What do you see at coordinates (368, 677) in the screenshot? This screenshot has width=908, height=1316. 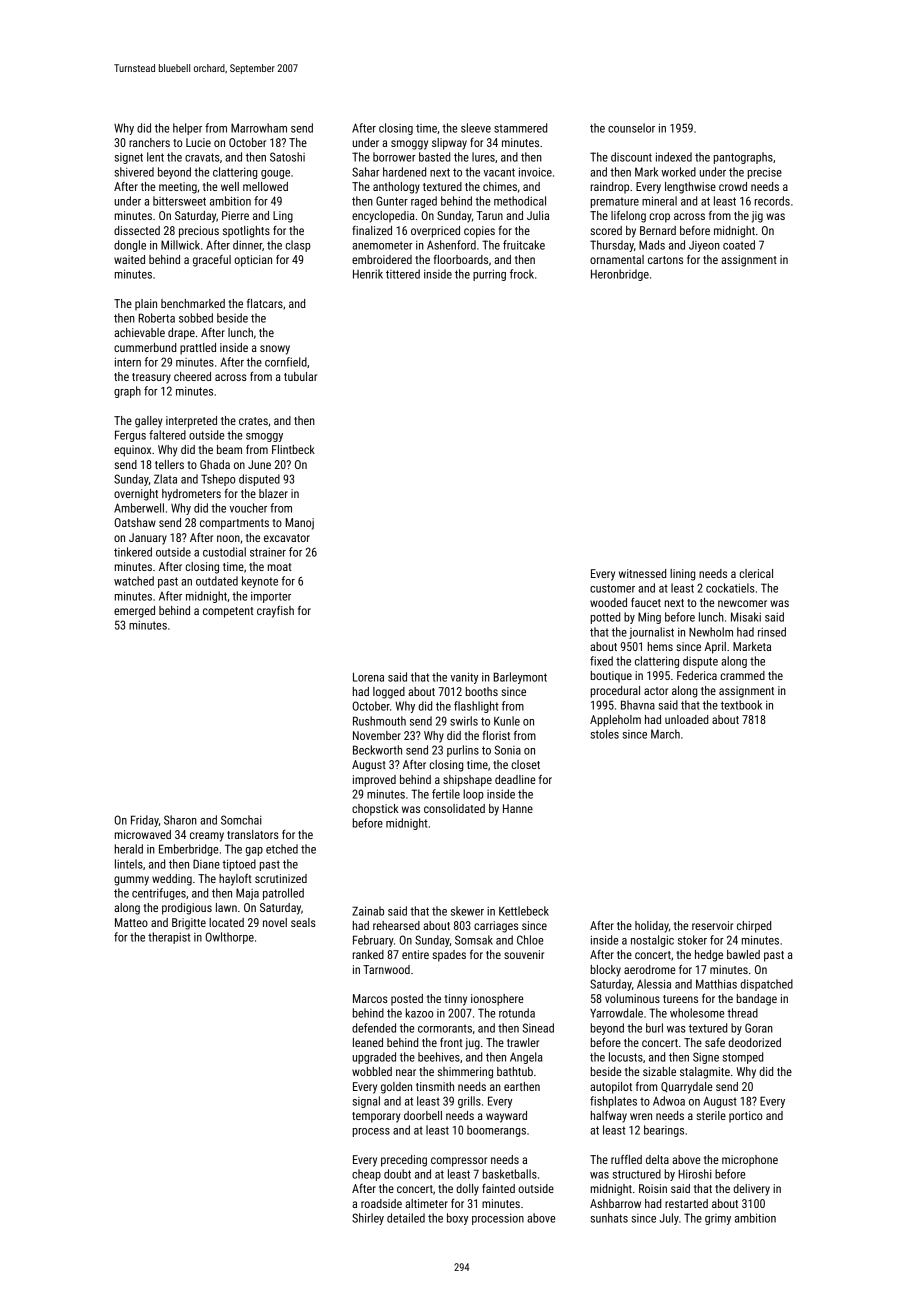 I see `Lorena` at bounding box center [368, 677].
